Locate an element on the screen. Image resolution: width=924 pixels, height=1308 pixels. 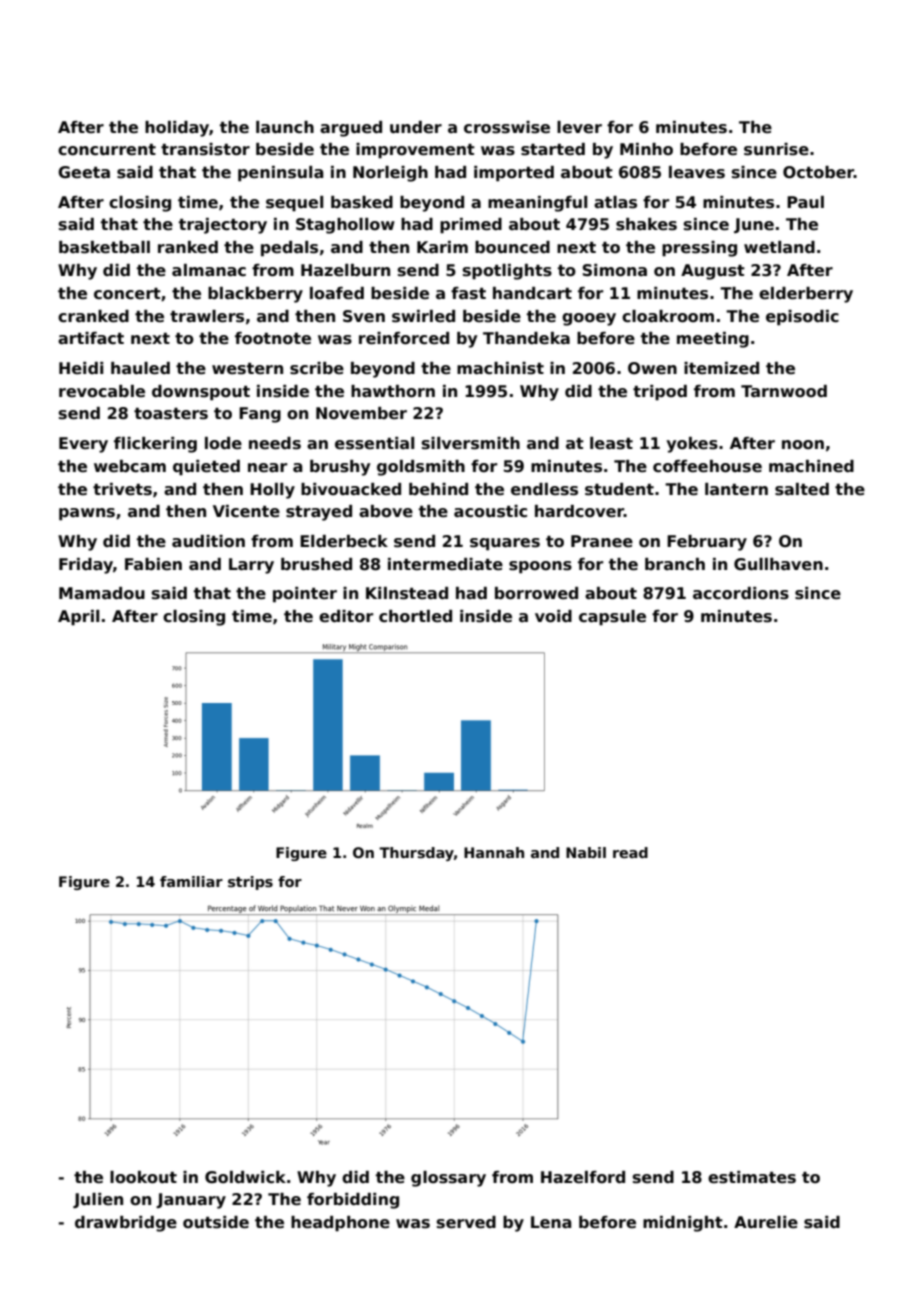
sunrise is located at coordinates (776, 149).
